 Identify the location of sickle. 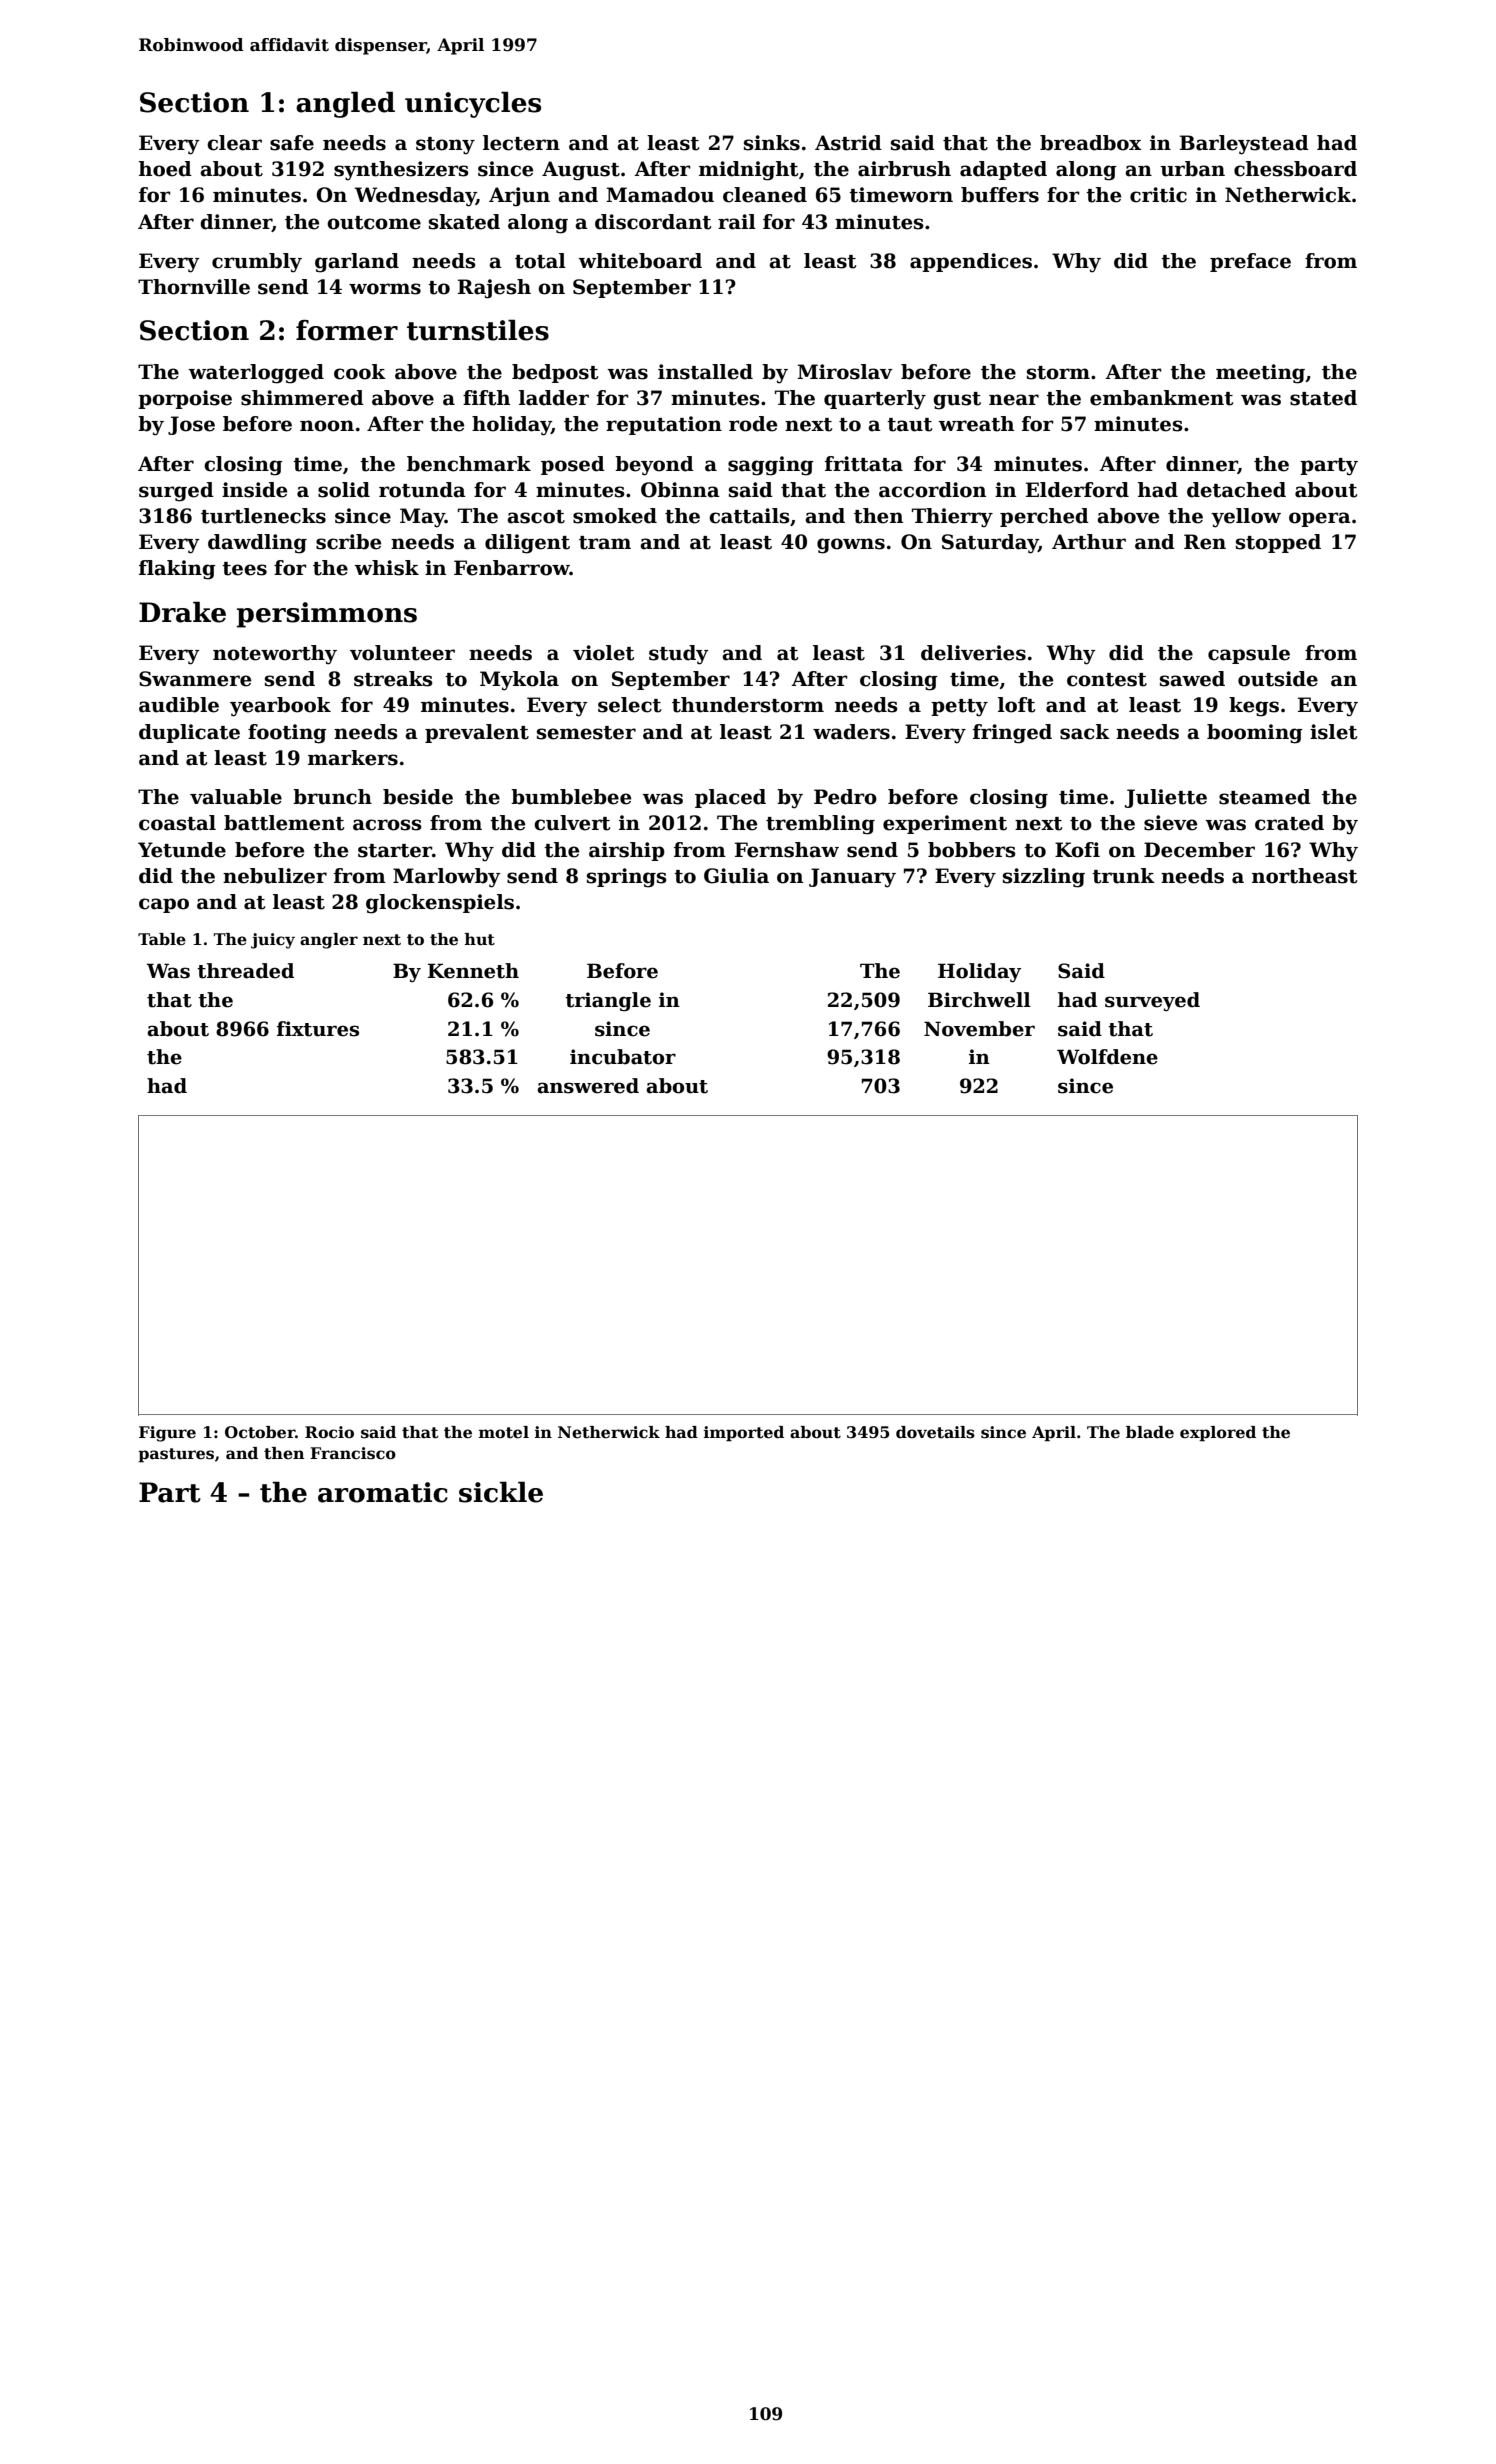
(501, 1492).
